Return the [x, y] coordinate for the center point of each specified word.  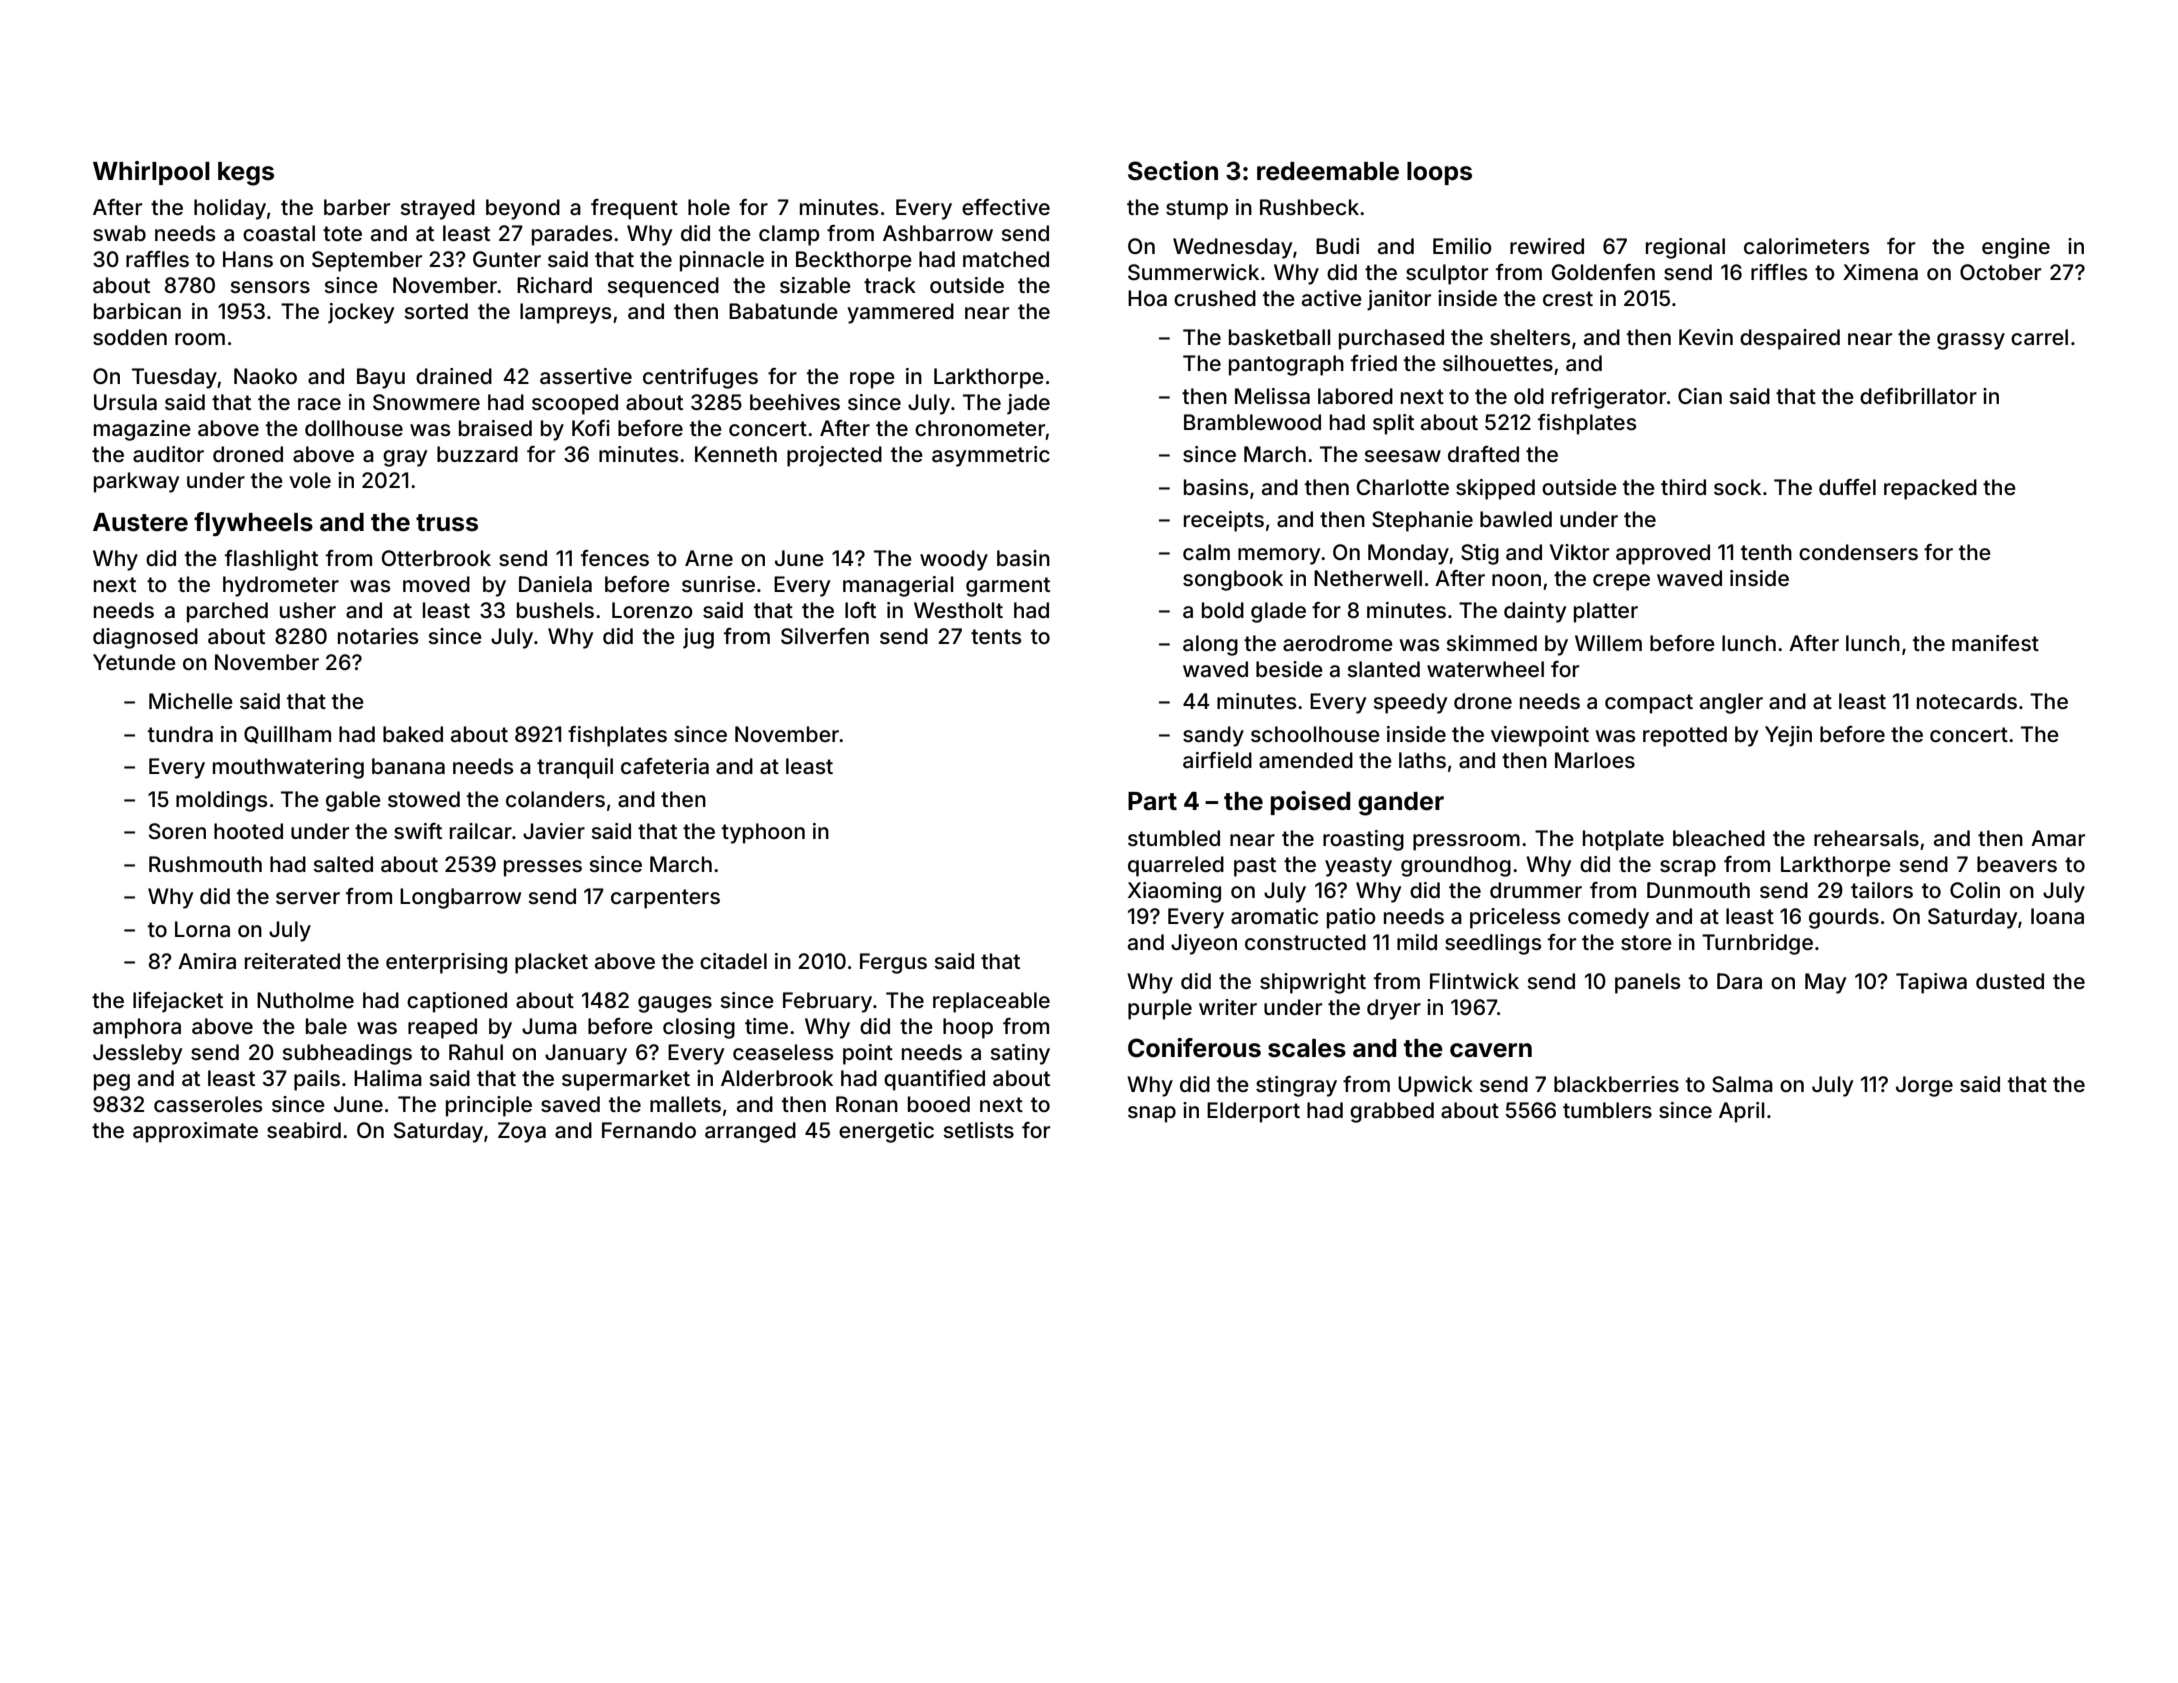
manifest [1995, 643]
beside [1289, 669]
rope [872, 380]
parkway [136, 482]
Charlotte [1403, 487]
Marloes [1595, 760]
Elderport [1253, 1112]
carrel [2039, 337]
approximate [195, 1132]
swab [119, 233]
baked [413, 734]
